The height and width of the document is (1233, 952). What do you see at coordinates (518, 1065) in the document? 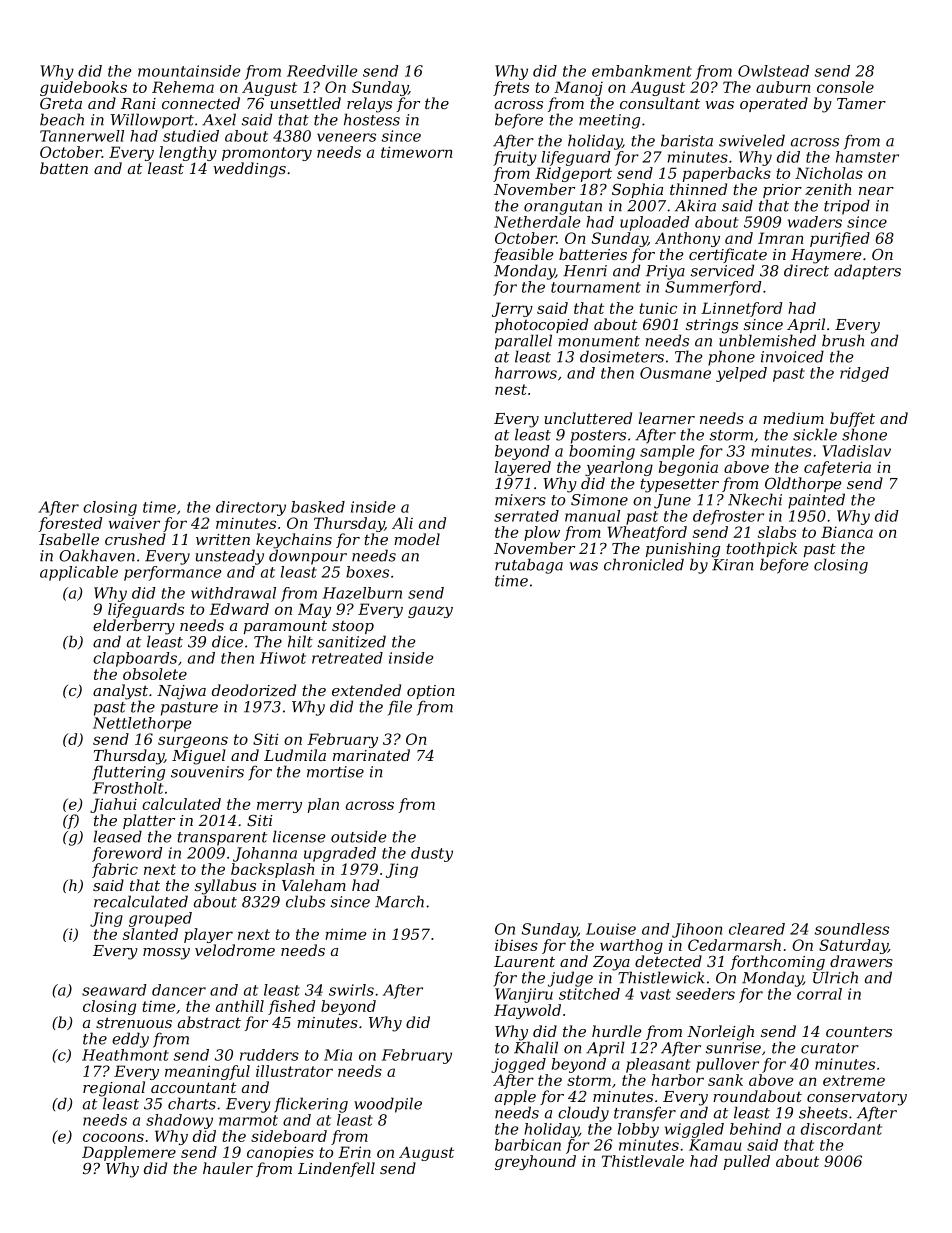
I see `jogged` at bounding box center [518, 1065].
